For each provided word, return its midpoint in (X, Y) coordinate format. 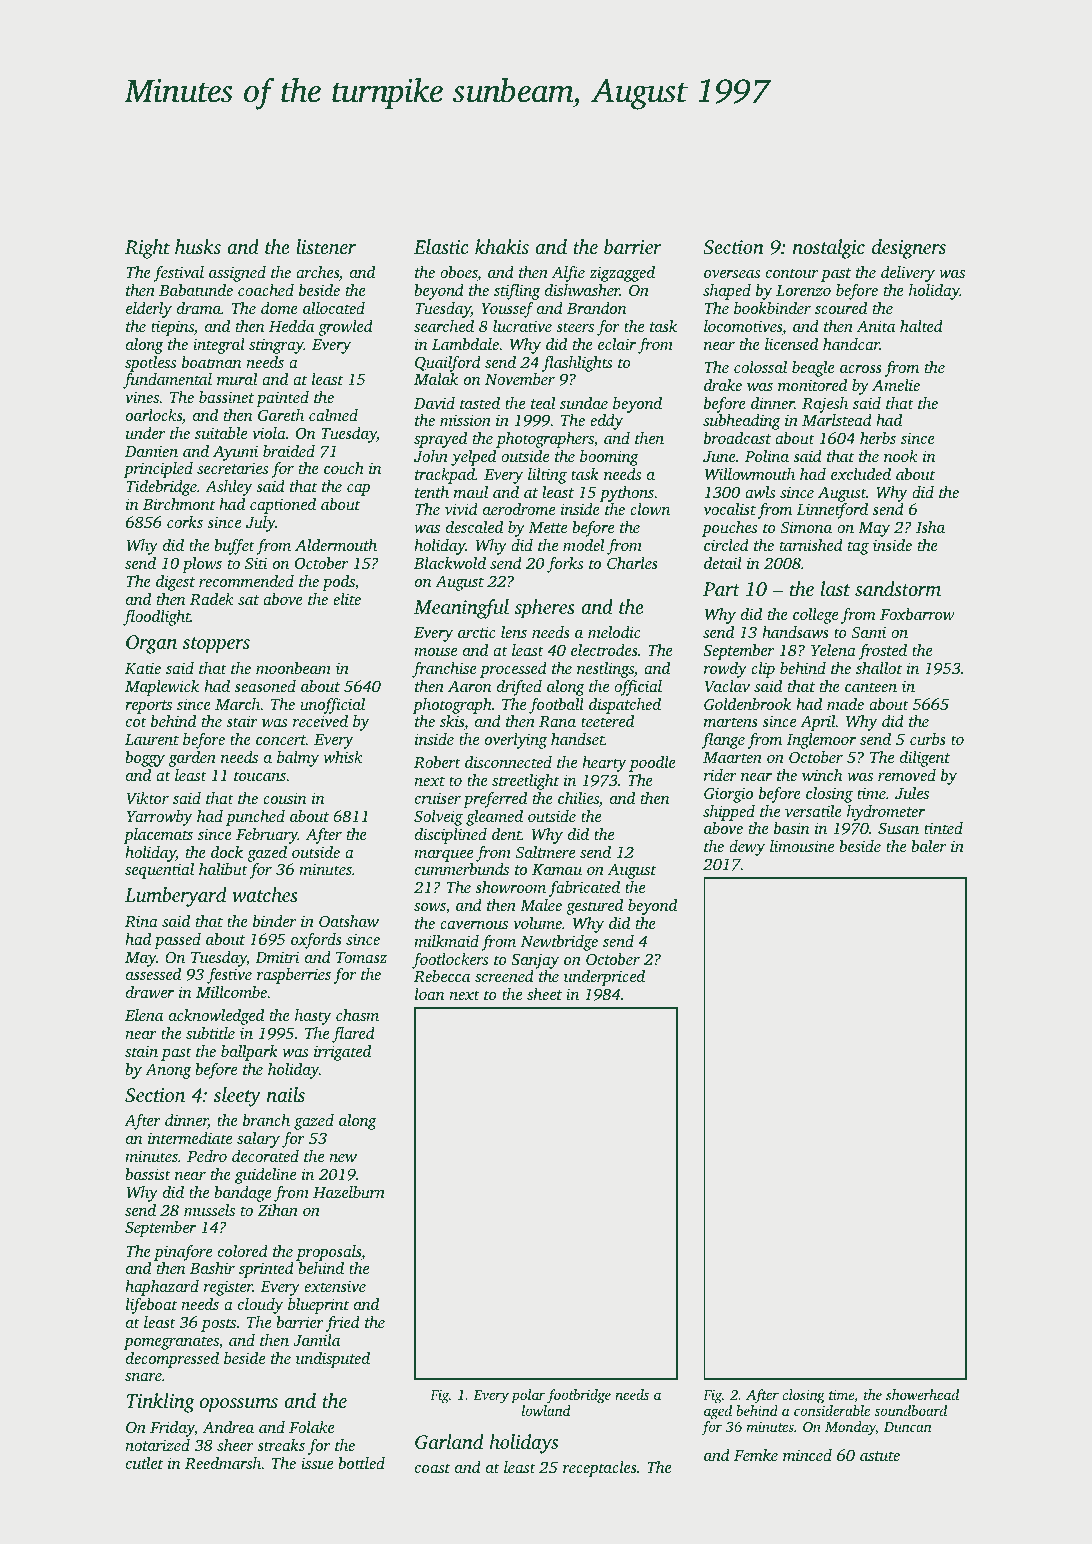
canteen (871, 687)
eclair (617, 344)
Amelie (896, 385)
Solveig (438, 818)
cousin (285, 798)
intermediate (190, 1138)
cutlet (144, 1463)
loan (430, 994)
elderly (149, 310)
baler (928, 846)
